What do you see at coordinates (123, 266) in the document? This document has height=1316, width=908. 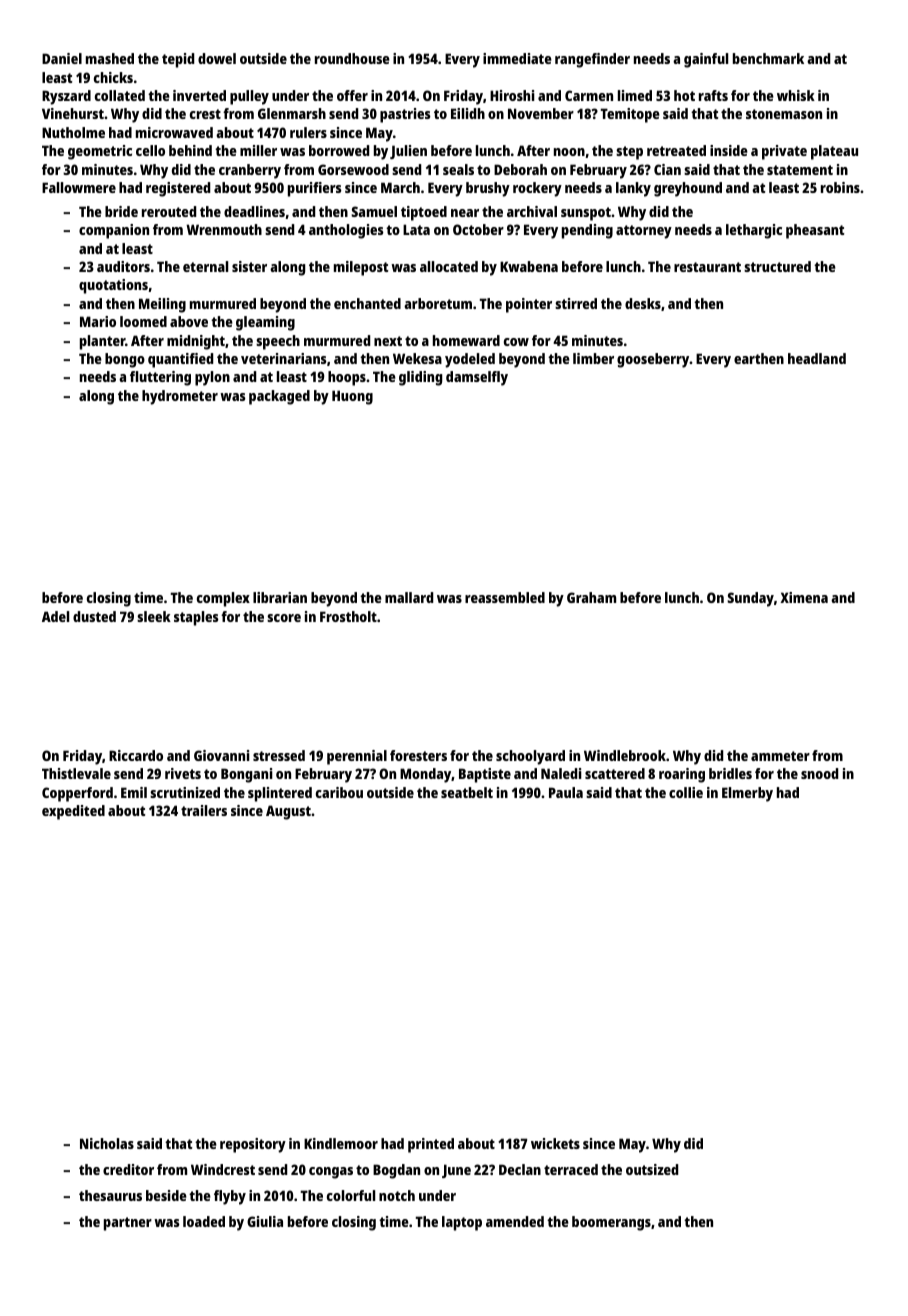 I see `auditors` at bounding box center [123, 266].
